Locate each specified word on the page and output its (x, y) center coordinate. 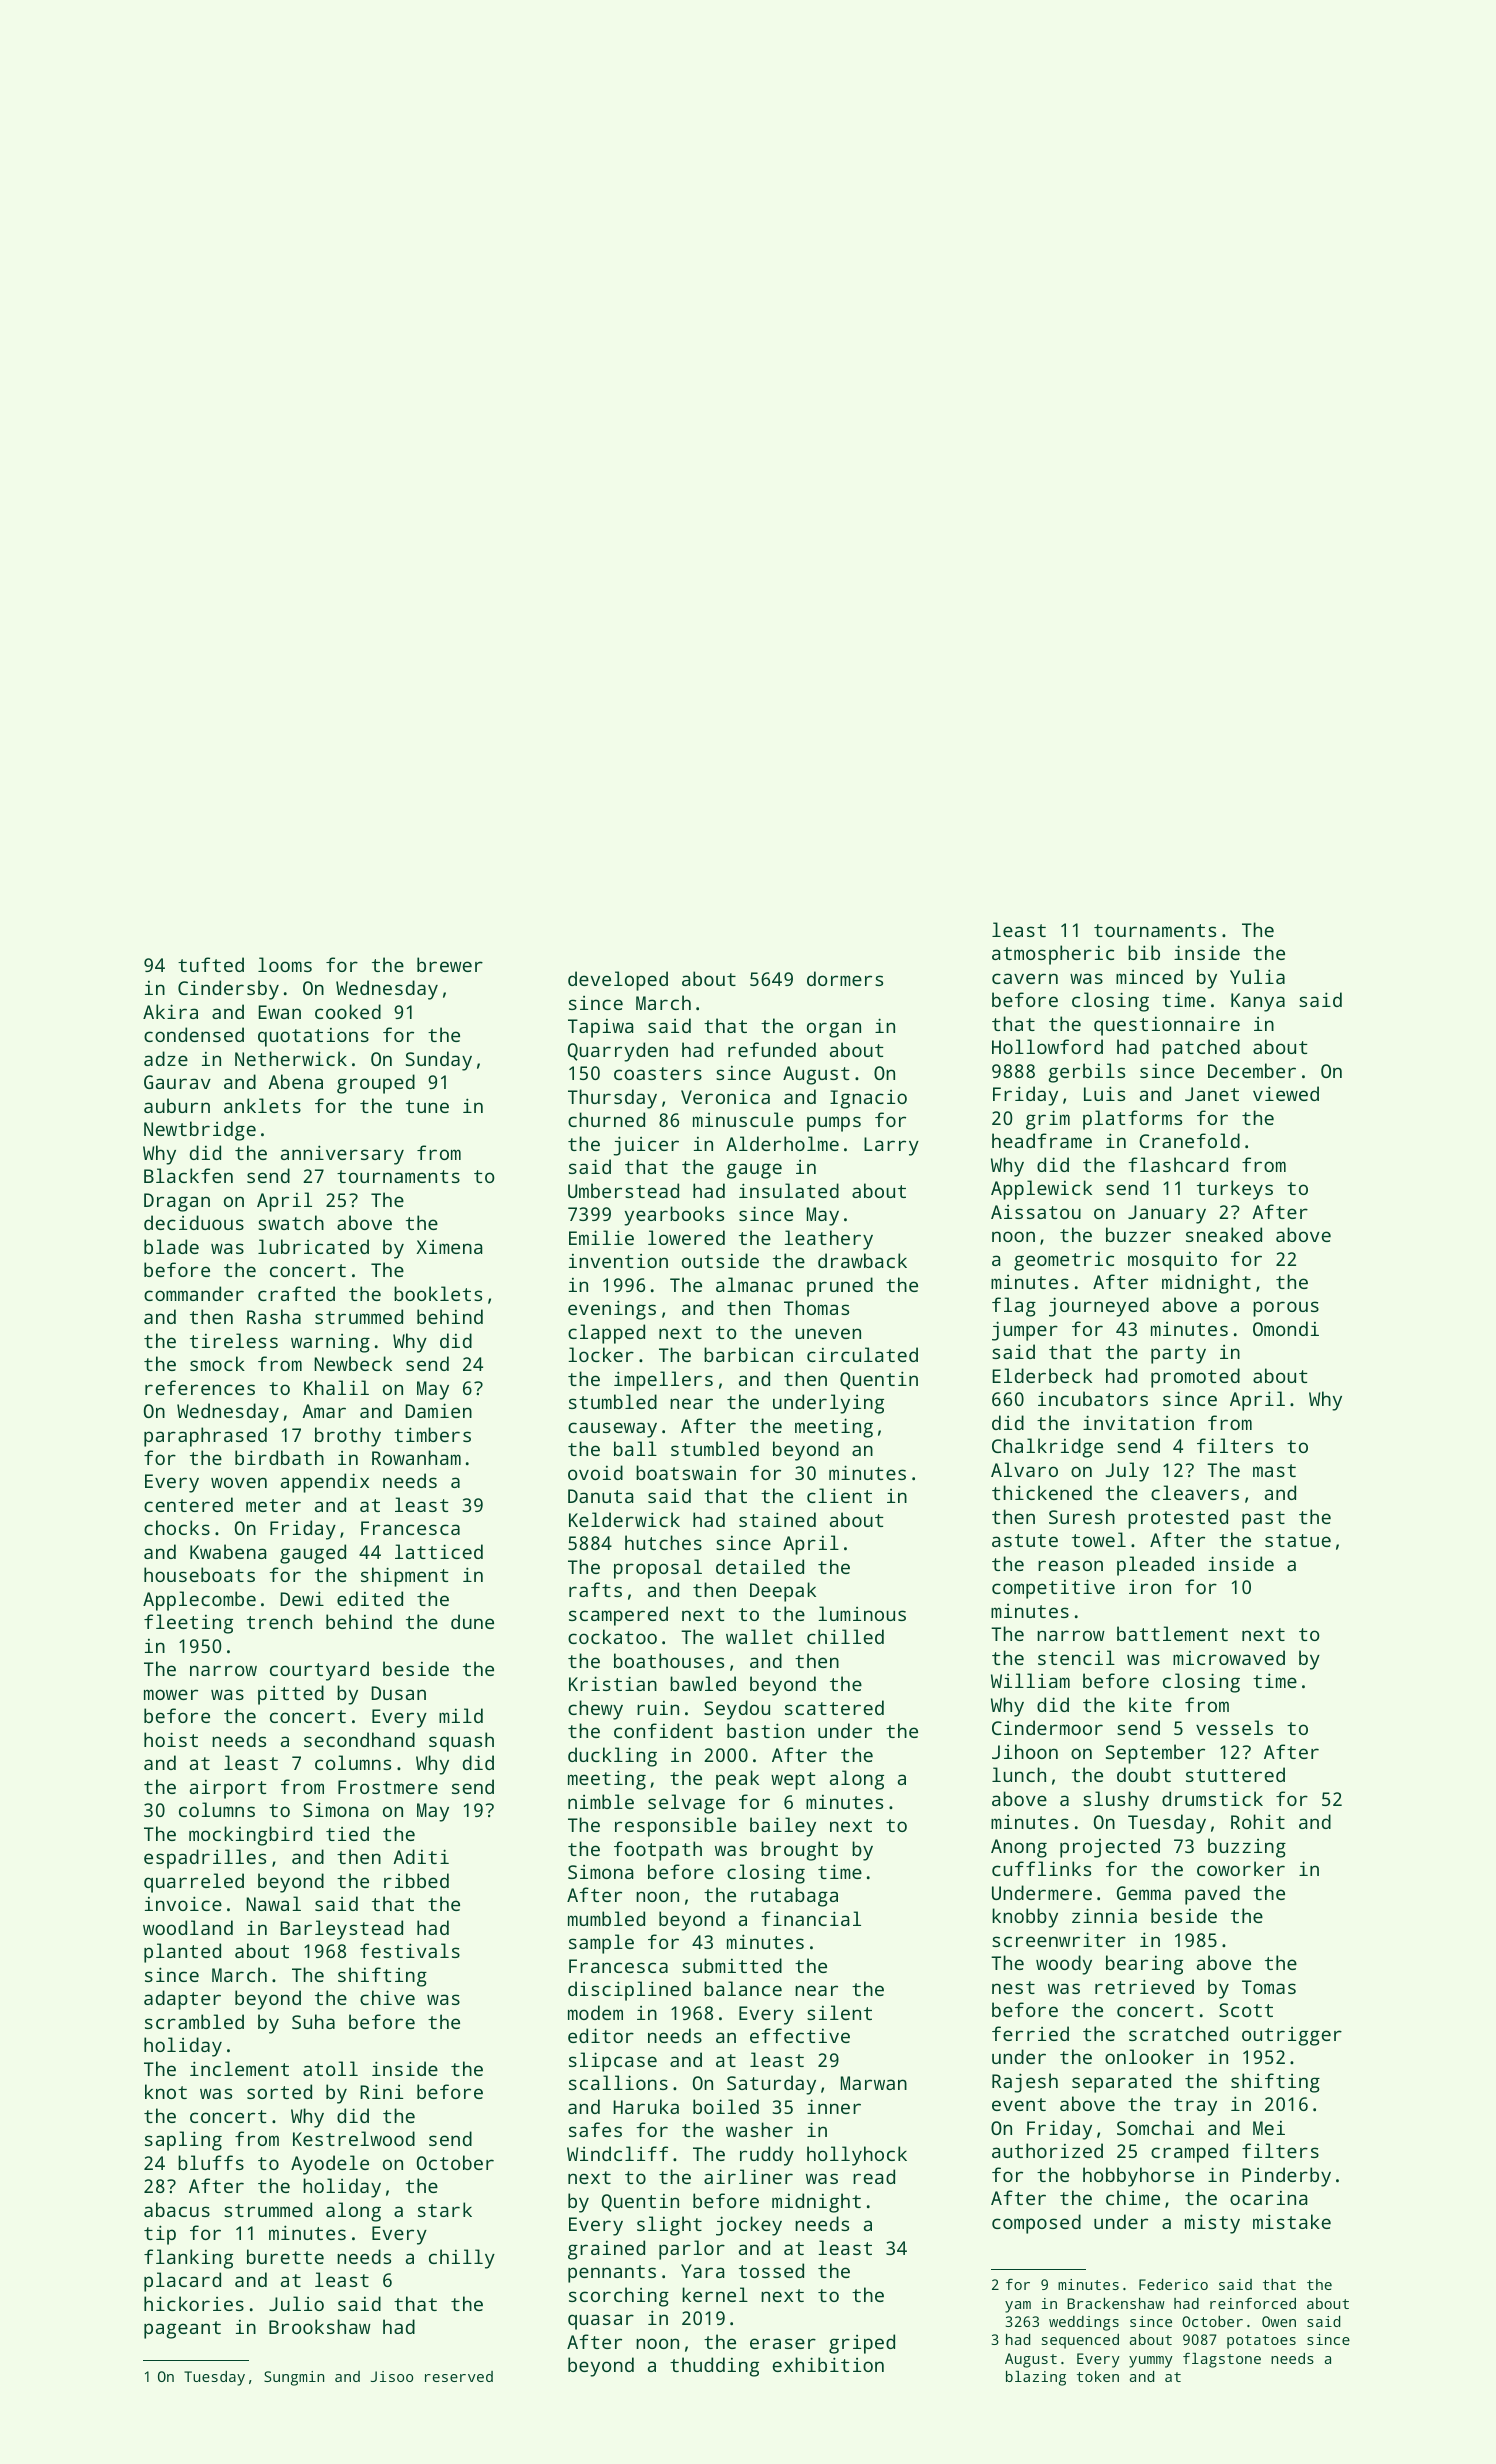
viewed (1286, 1093)
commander (194, 1293)
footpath (658, 1851)
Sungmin (294, 2378)
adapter (182, 2000)
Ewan (280, 1012)
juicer (646, 1146)
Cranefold (1189, 1140)
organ (834, 1030)
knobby (1025, 1918)
